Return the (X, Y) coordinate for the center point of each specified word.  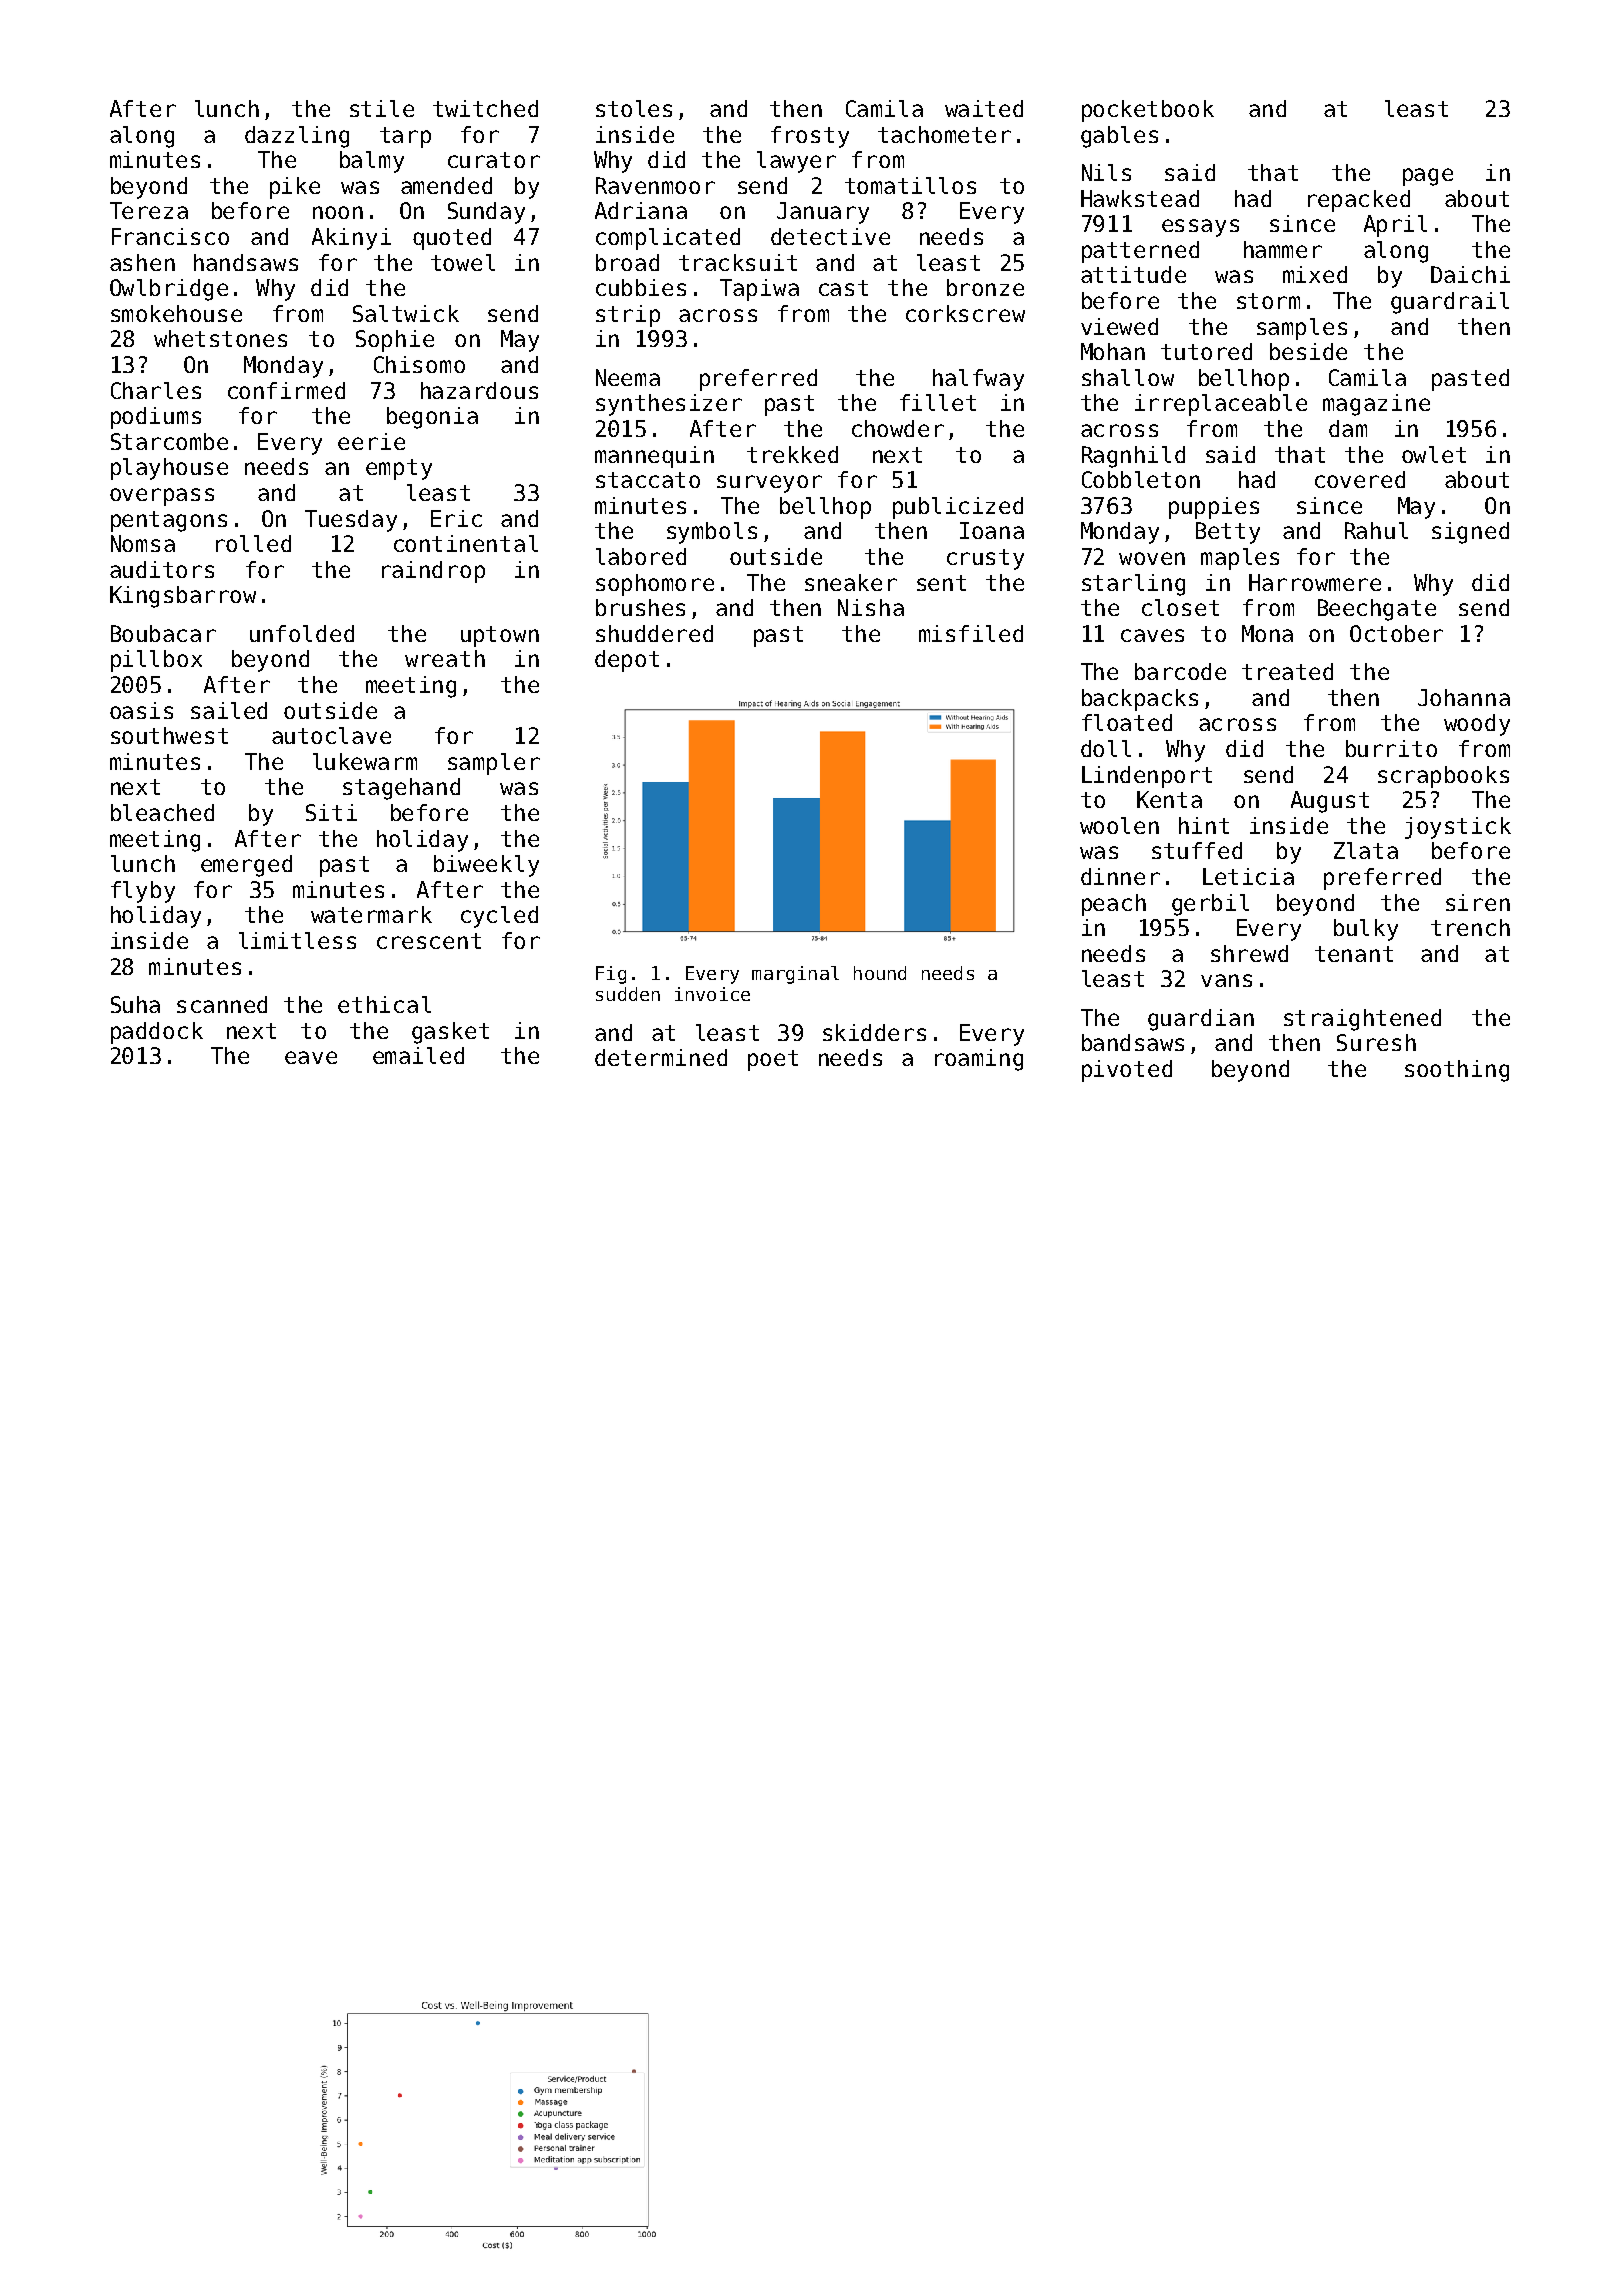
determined (661, 1057)
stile (382, 108)
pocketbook (1148, 111)
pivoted (1127, 1071)
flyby (143, 892)
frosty (810, 137)
